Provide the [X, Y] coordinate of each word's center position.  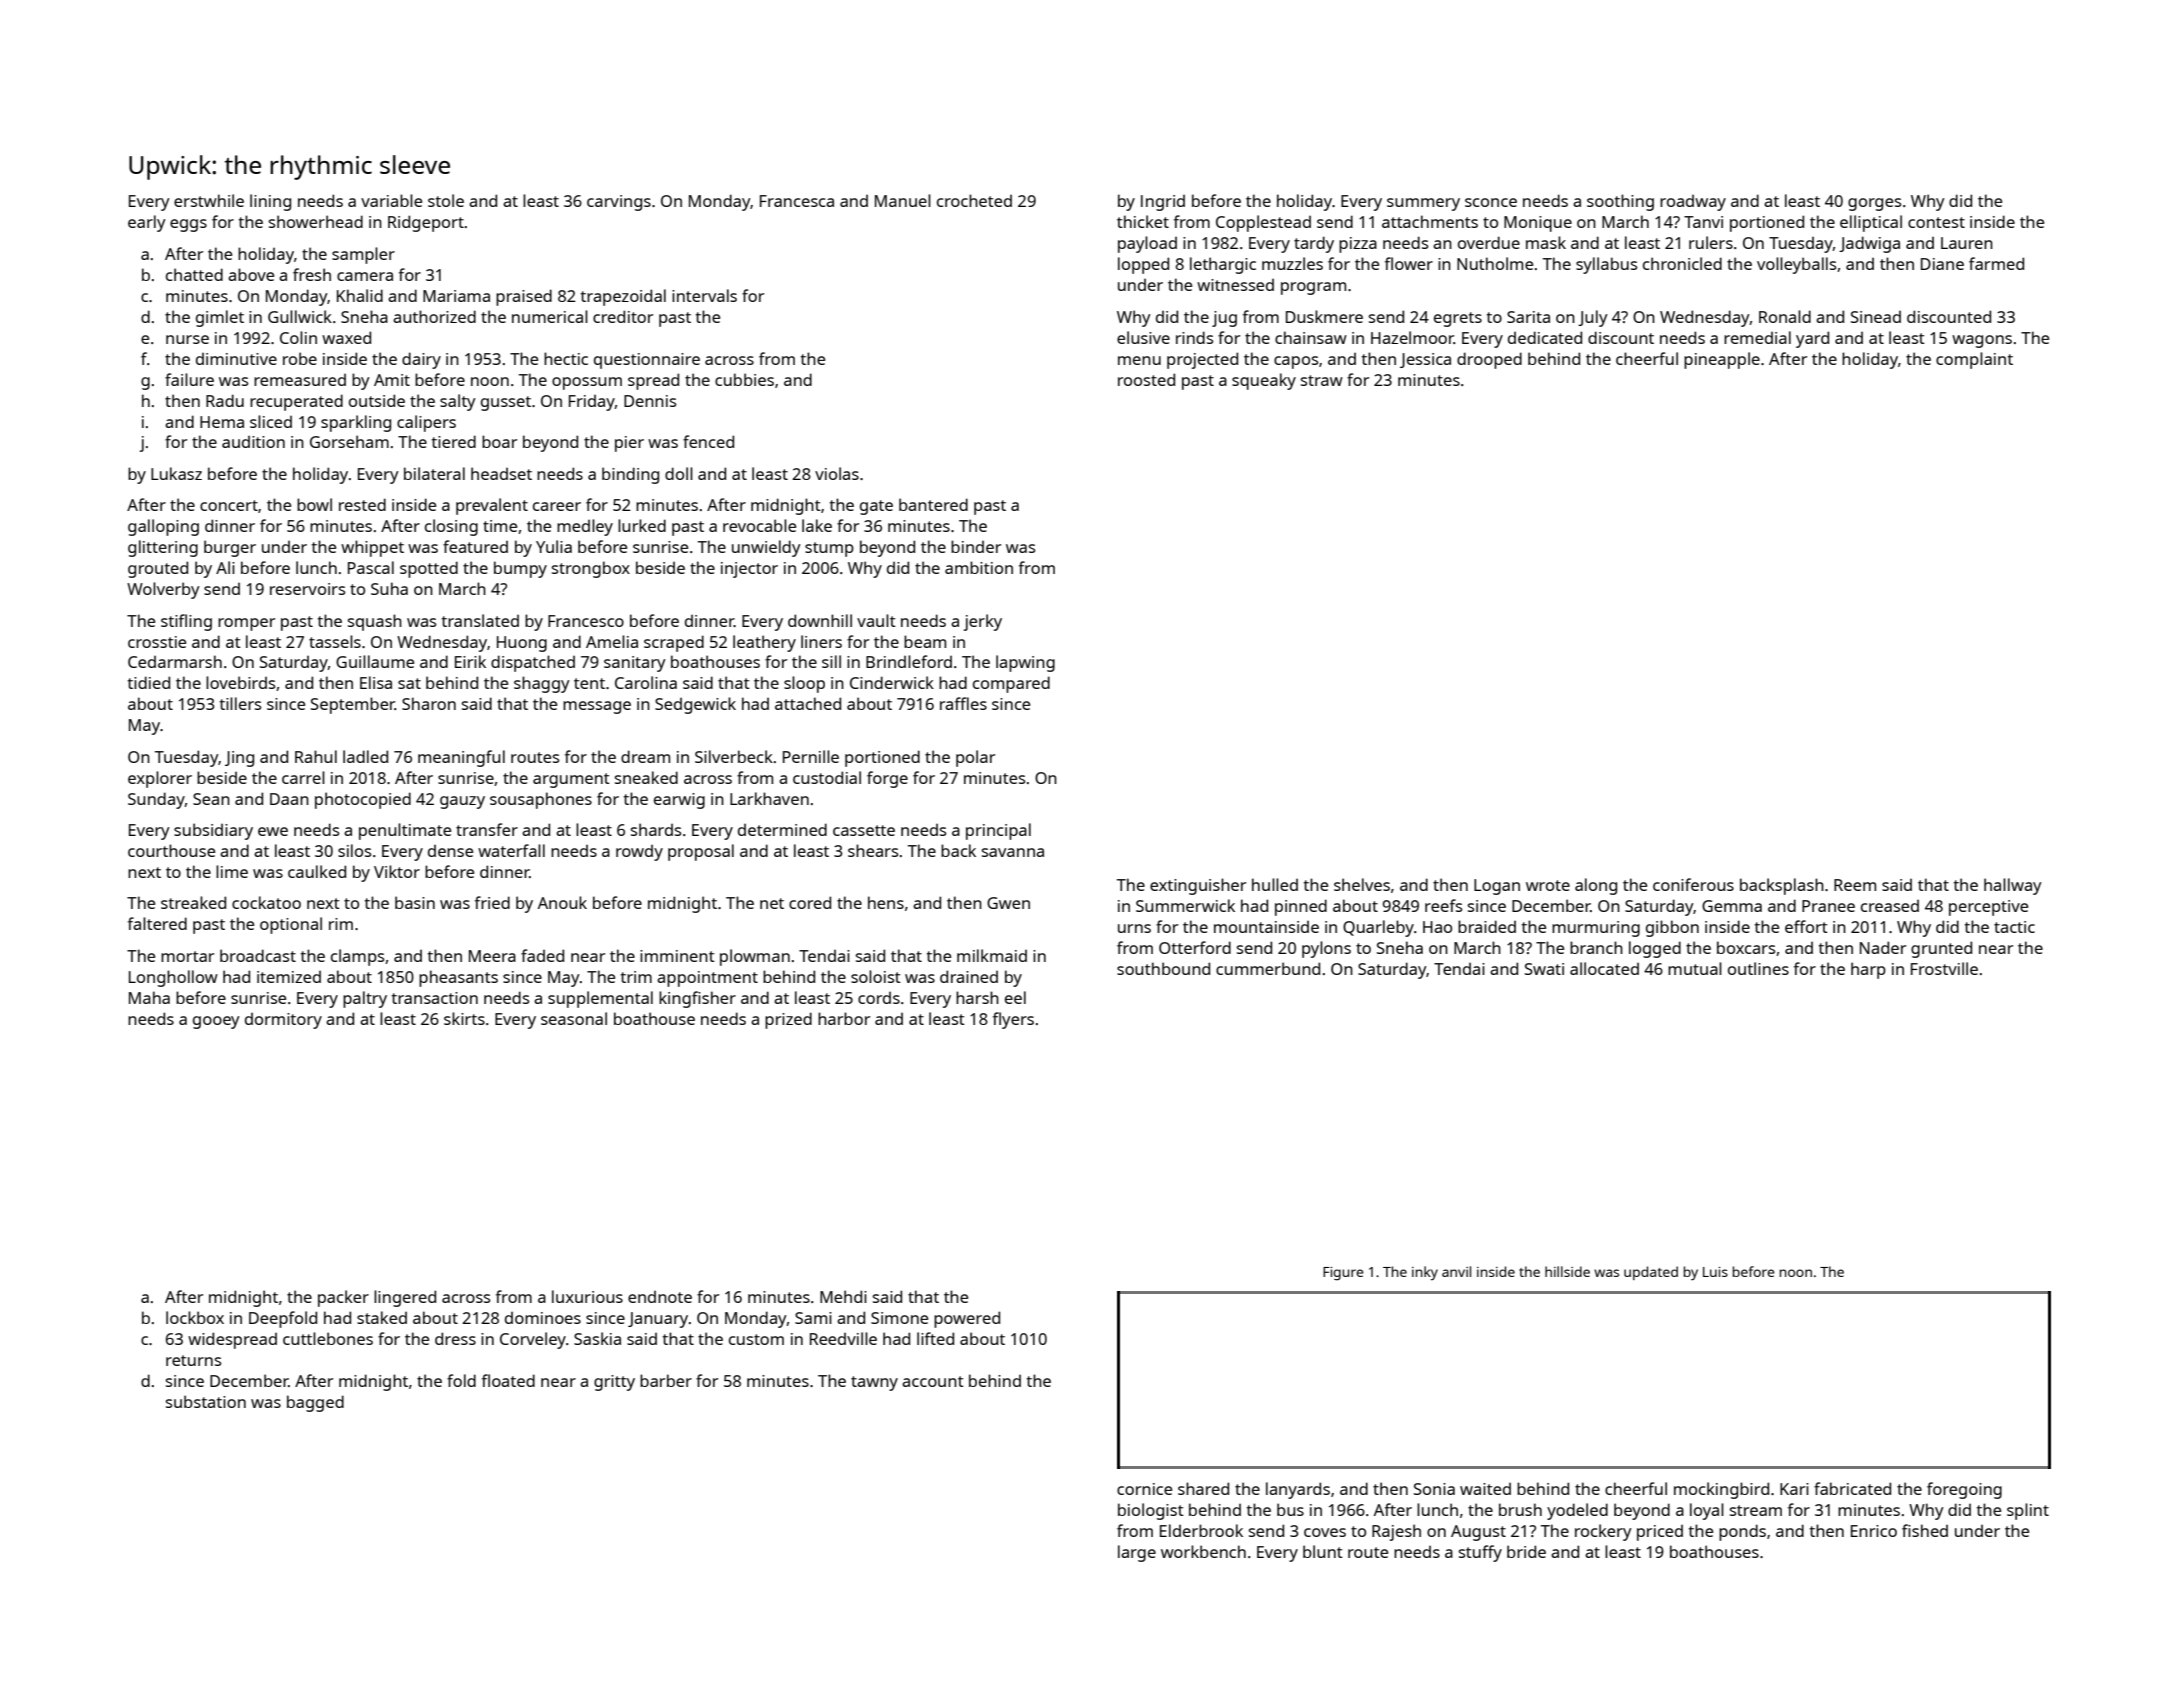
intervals [704, 295]
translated [480, 620]
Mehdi [843, 1296]
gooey [216, 1022]
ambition [979, 567]
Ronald [1785, 316]
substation [206, 1401]
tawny [874, 1383]
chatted [194, 274]
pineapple [1722, 360]
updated [1651, 1273]
